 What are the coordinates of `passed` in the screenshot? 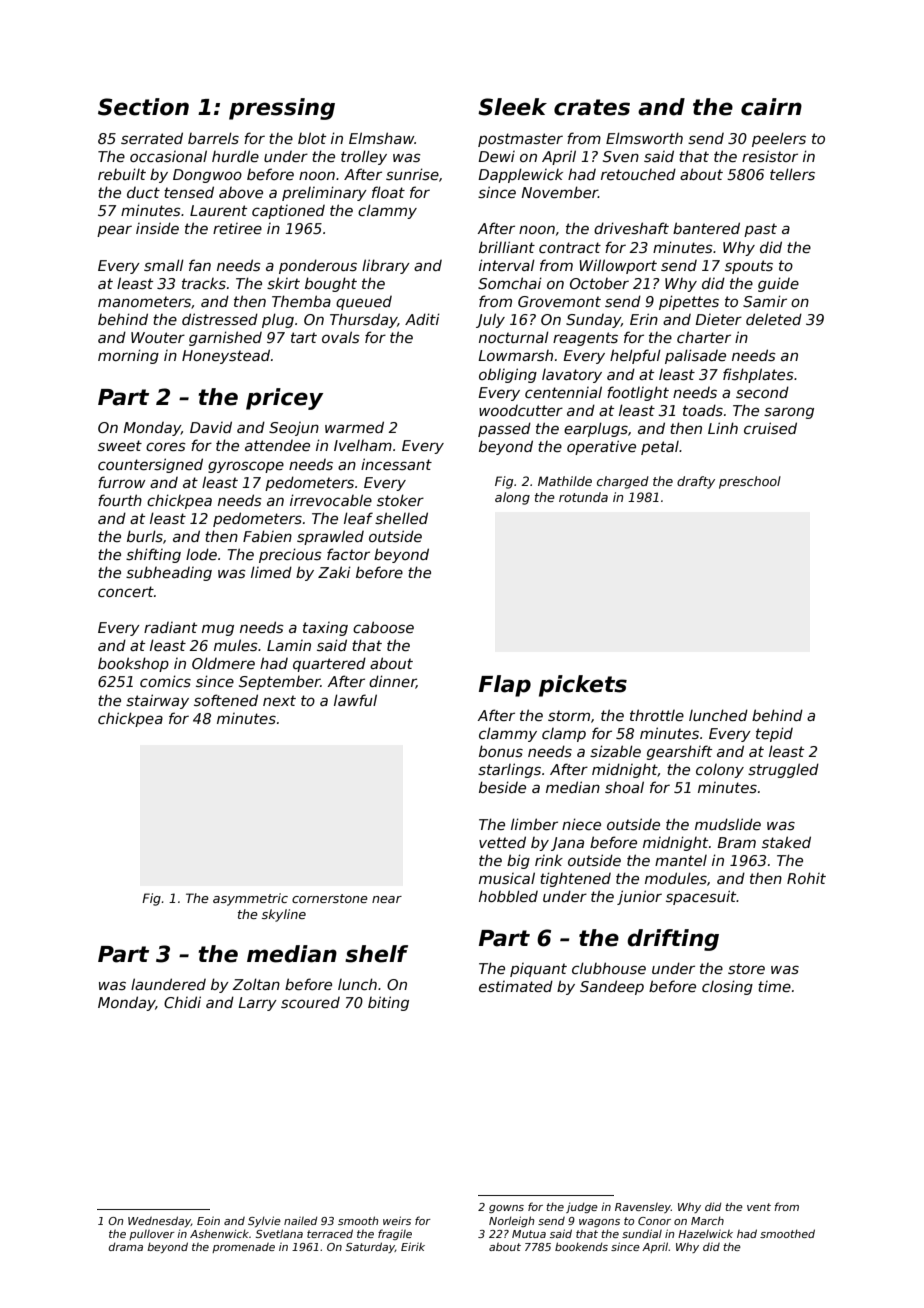 It's located at (504, 429).
